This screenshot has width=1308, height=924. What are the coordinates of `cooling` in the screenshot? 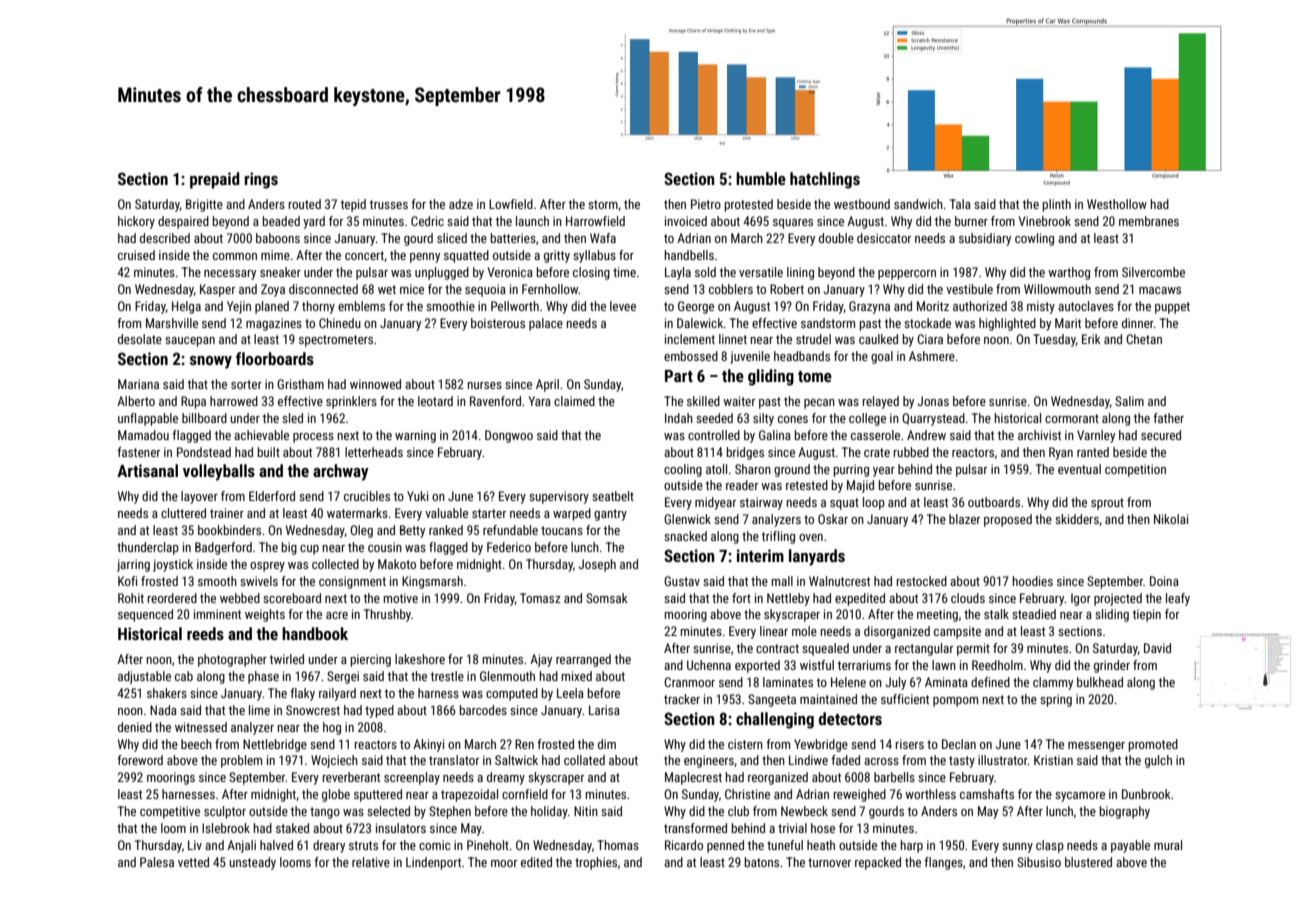 It's located at (683, 470).
